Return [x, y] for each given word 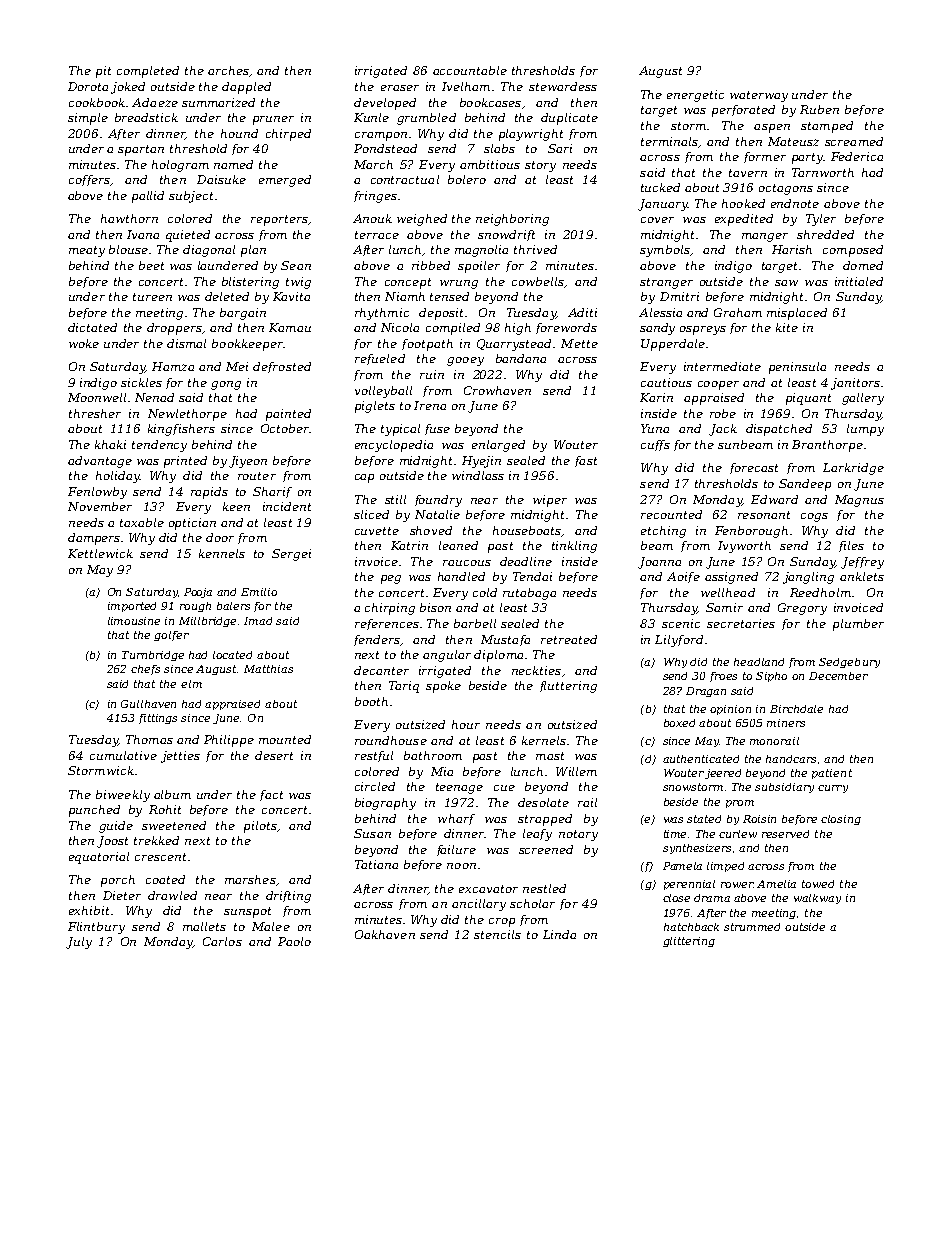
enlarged [498, 446]
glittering [689, 942]
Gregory [802, 609]
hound [239, 133]
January [663, 205]
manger [765, 237]
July [79, 943]
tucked [660, 187]
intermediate [722, 366]
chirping [390, 609]
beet [151, 265]
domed [863, 265]
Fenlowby [97, 493]
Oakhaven [385, 934]
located [232, 655]
